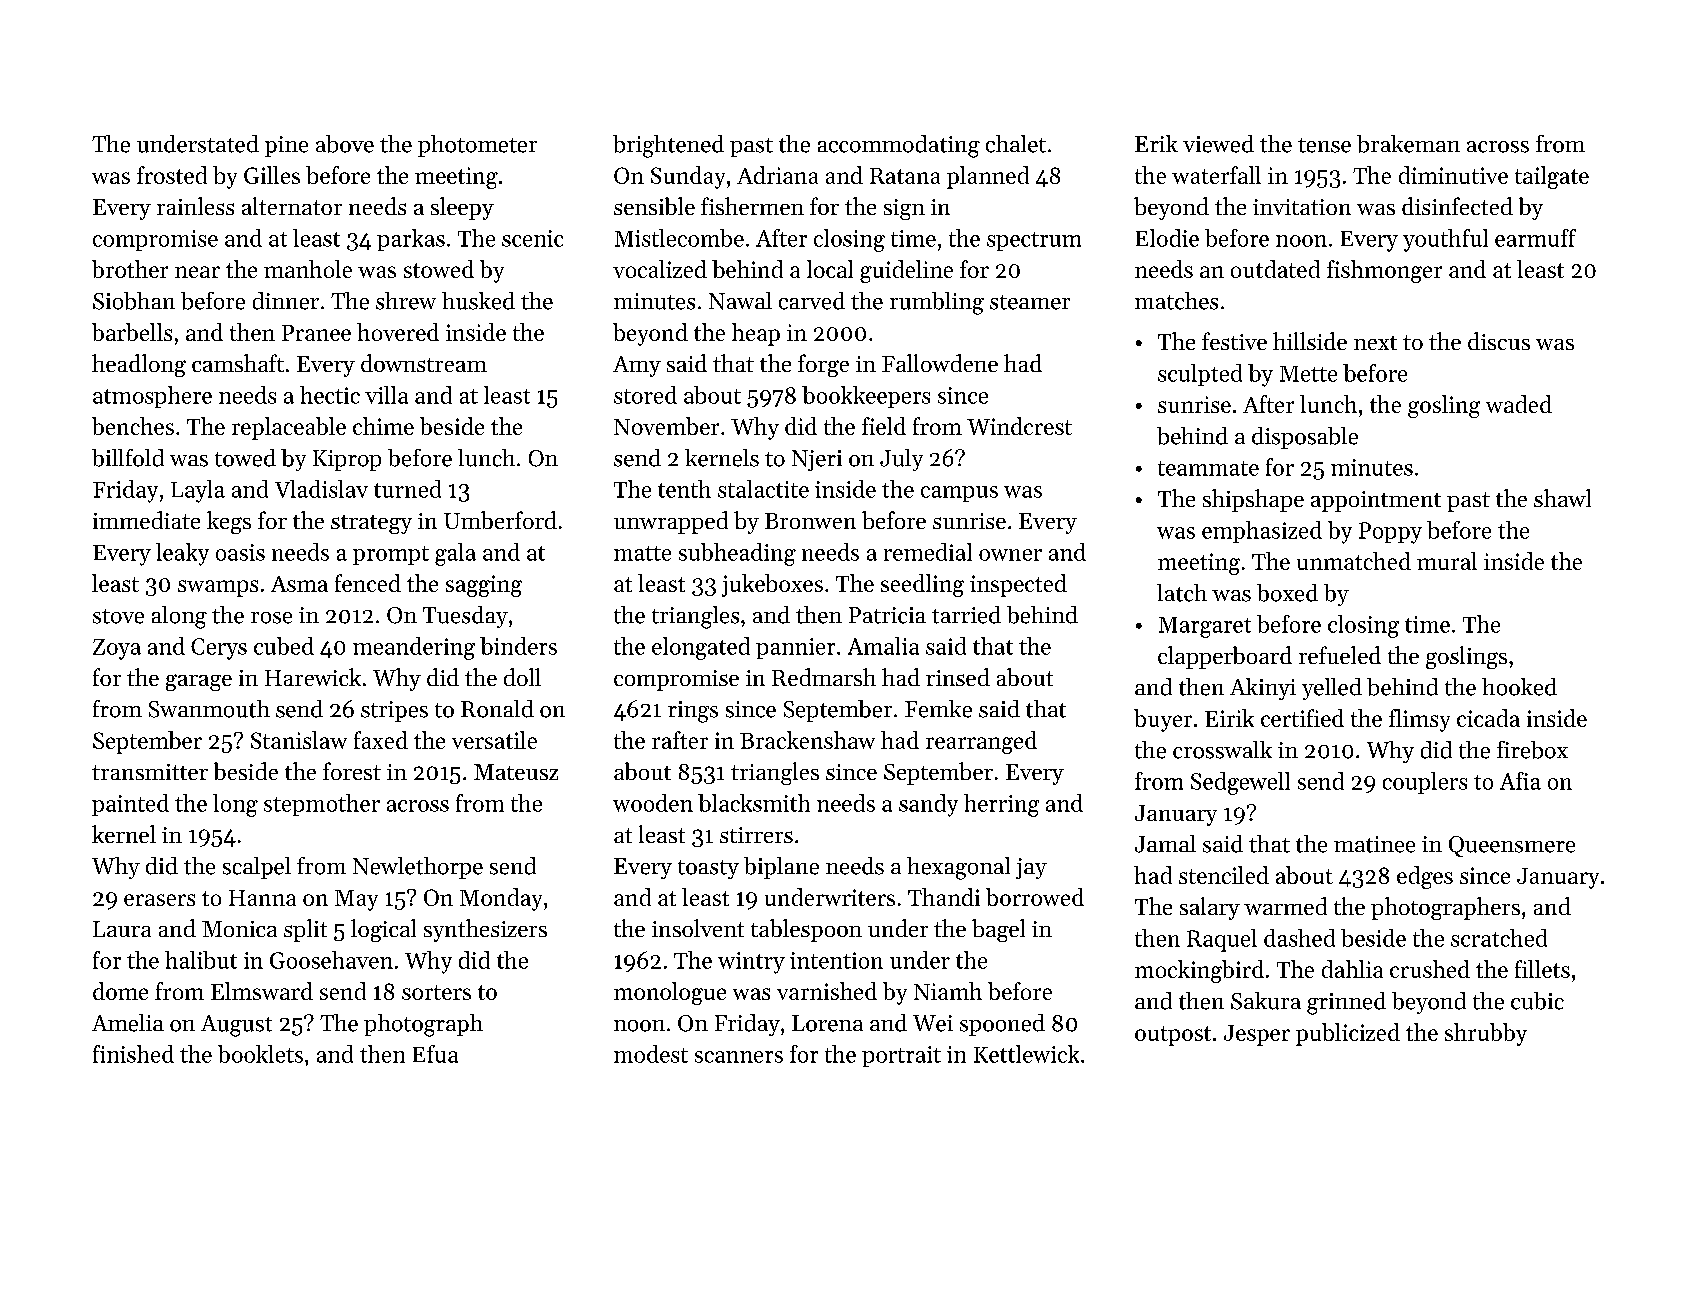 The width and height of the screenshot is (1700, 1314). What do you see at coordinates (435, 1054) in the screenshot?
I see `Efua` at bounding box center [435, 1054].
